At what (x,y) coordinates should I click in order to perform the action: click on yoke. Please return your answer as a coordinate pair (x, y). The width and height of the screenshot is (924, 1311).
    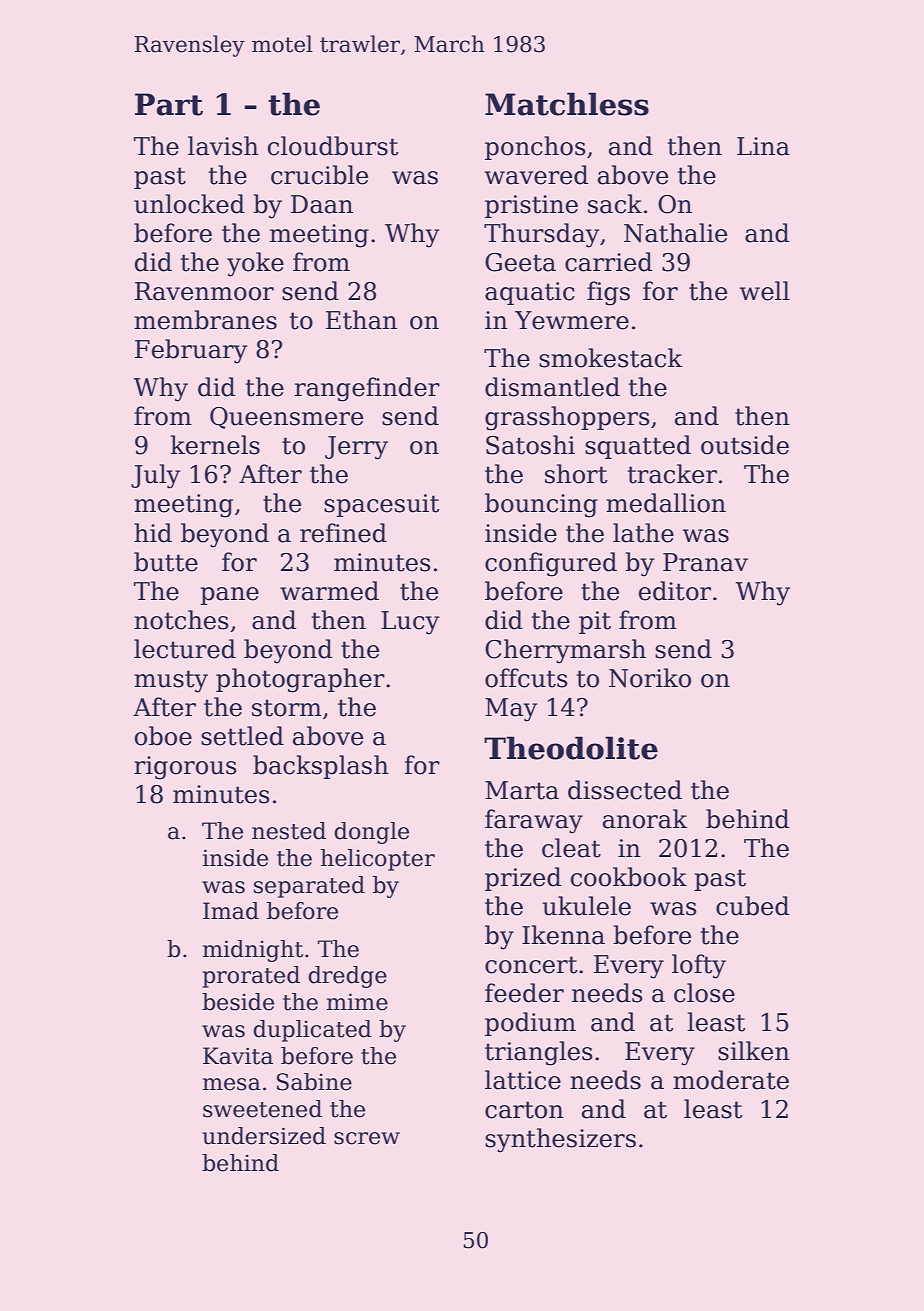
    Looking at the image, I should click on (255, 264).
